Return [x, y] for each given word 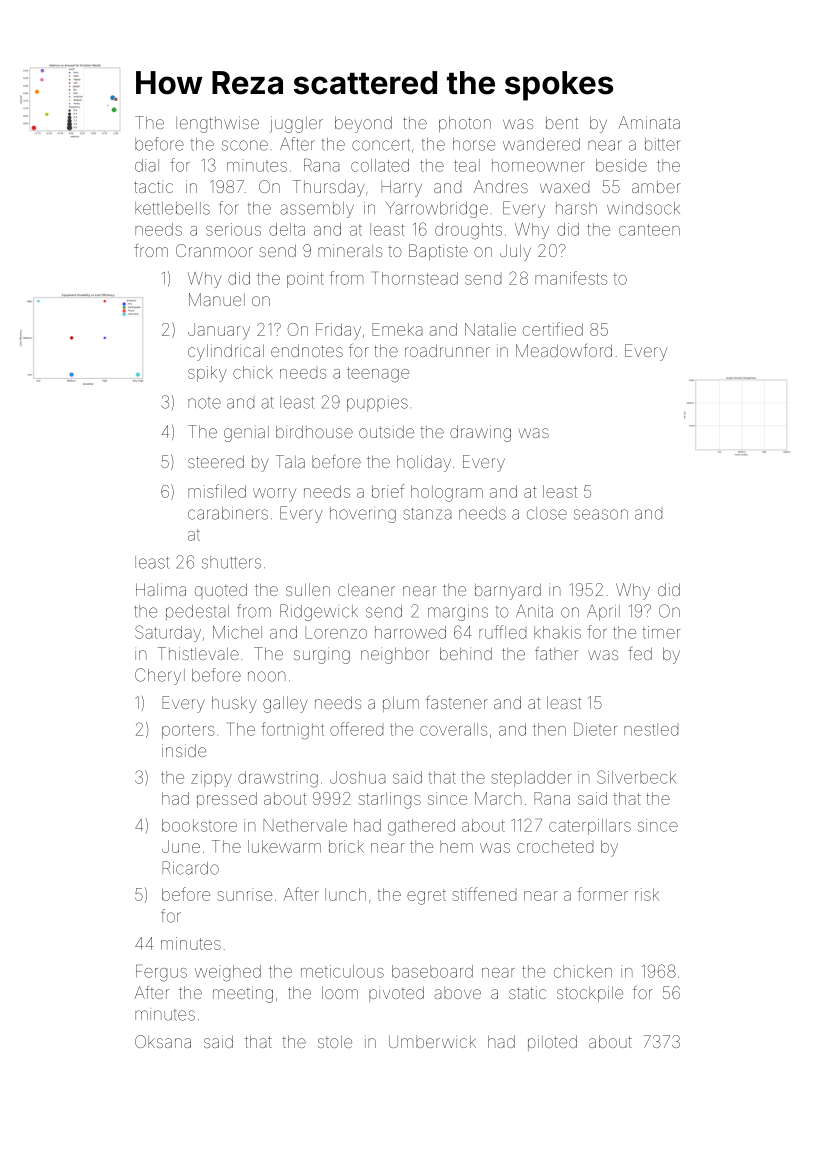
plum [401, 704]
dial [147, 165]
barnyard [508, 591]
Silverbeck [636, 777]
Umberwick [432, 1042]
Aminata [649, 122]
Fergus [161, 973]
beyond [363, 124]
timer [661, 632]
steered [216, 461]
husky [234, 704]
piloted [552, 1043]
